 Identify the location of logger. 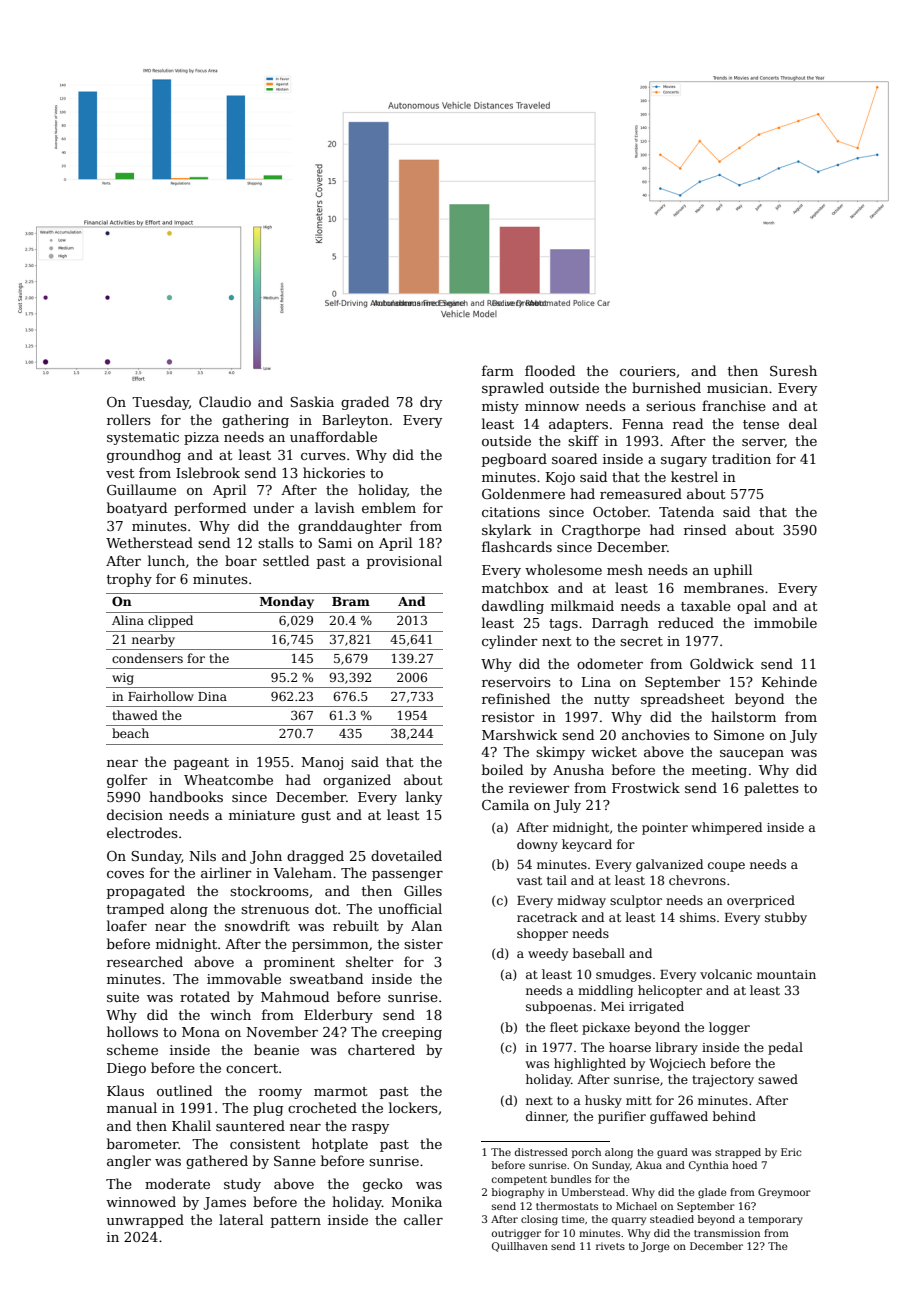
(729, 1028).
